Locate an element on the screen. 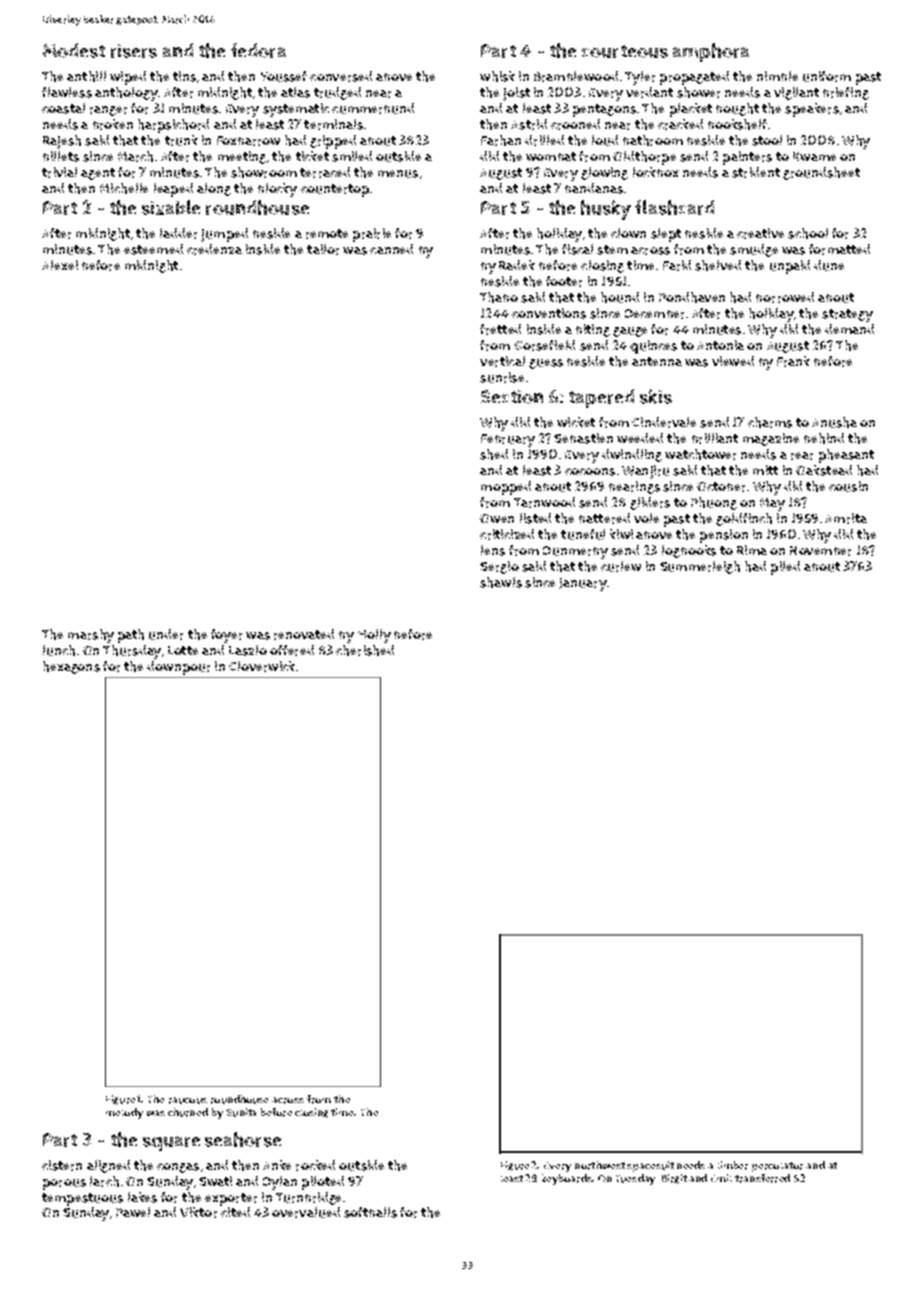 The width and height of the screenshot is (924, 1308). Modest is located at coordinates (74, 50).
